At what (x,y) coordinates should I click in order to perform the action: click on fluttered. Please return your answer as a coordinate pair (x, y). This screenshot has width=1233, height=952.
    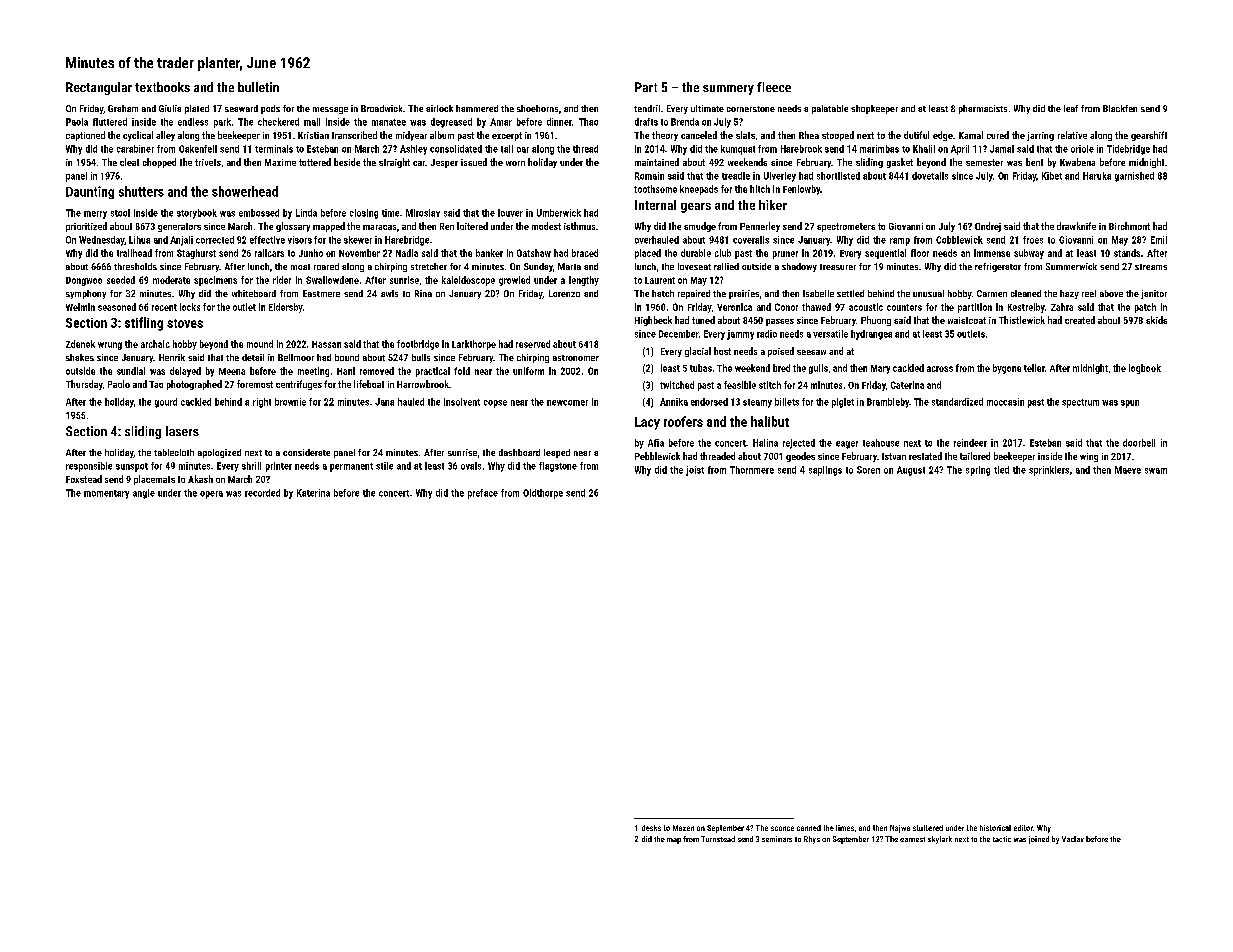
    Looking at the image, I should click on (110, 122).
